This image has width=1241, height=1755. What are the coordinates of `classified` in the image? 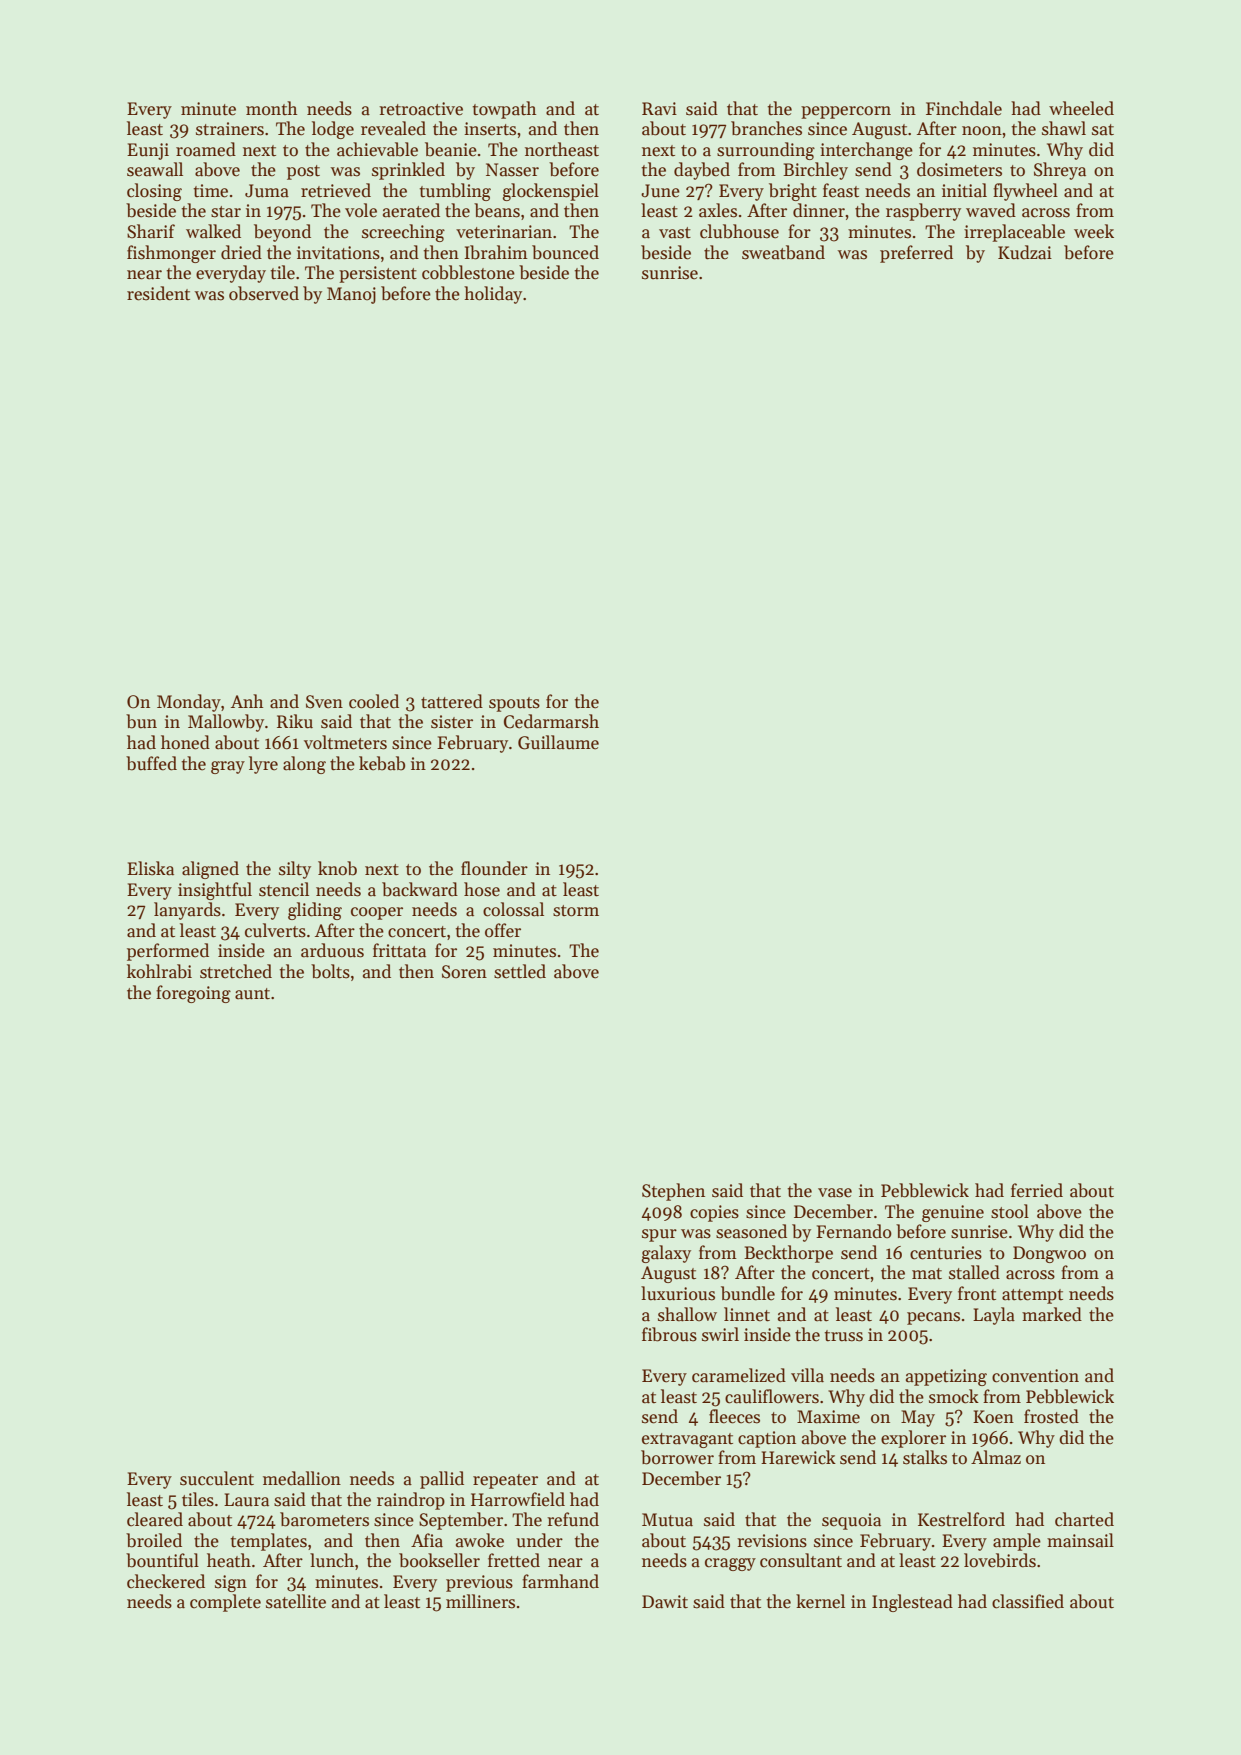 It's located at (1028, 1601).
